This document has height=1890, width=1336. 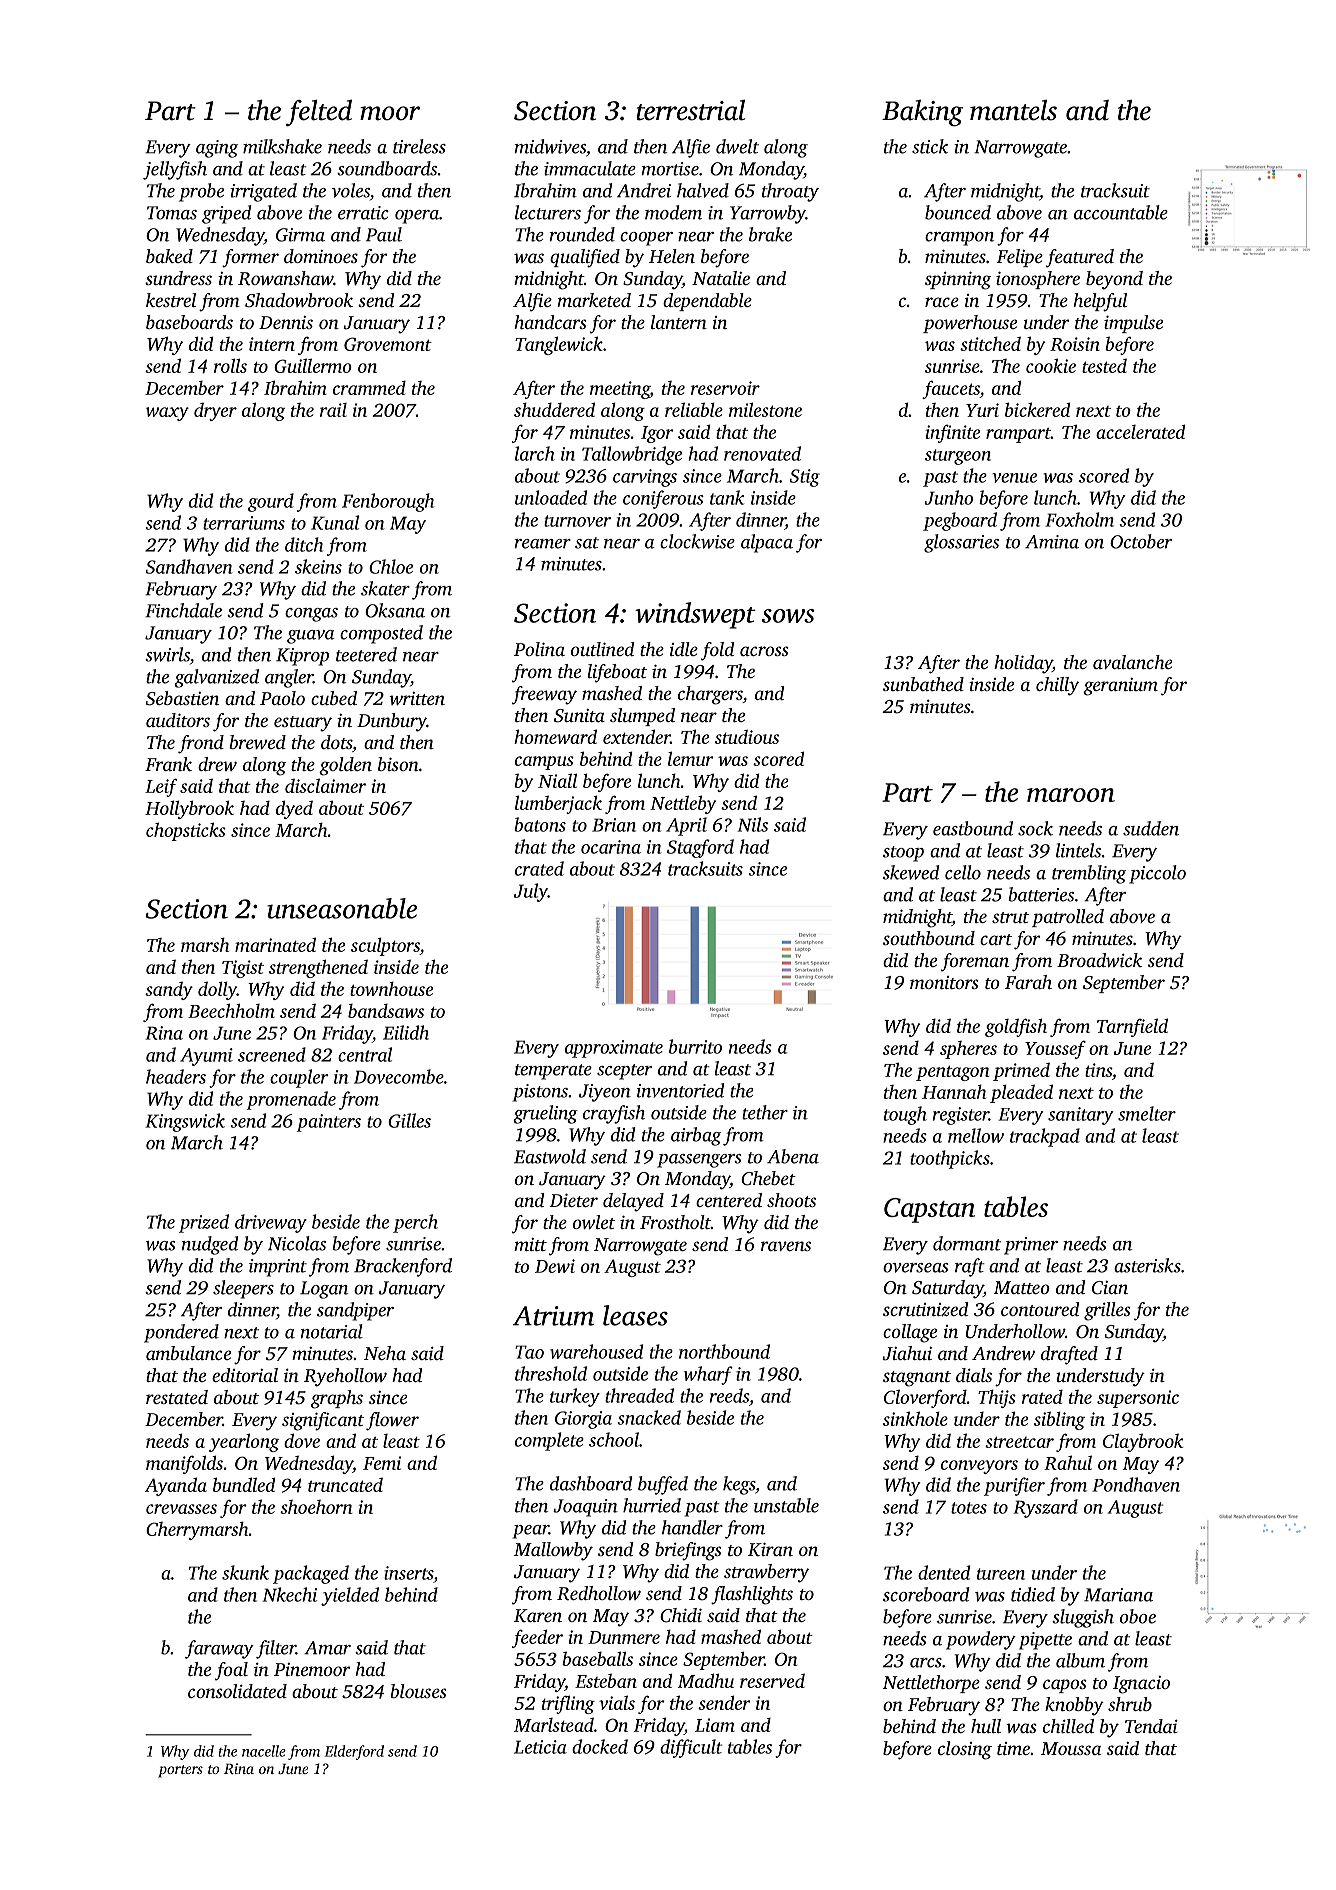 What do you see at coordinates (690, 110) in the document?
I see `terrestrial` at bounding box center [690, 110].
